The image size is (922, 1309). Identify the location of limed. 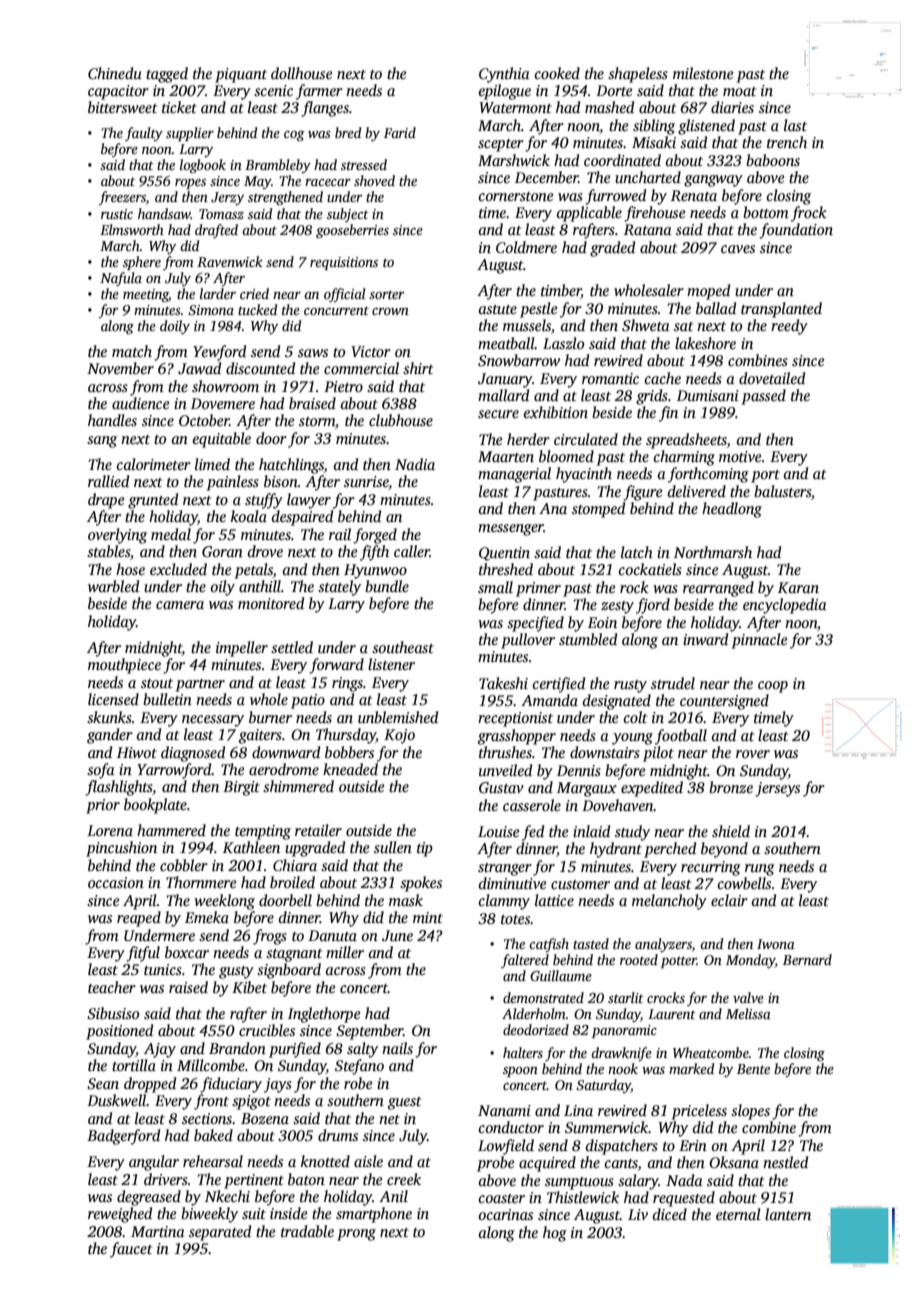
(212, 464).
